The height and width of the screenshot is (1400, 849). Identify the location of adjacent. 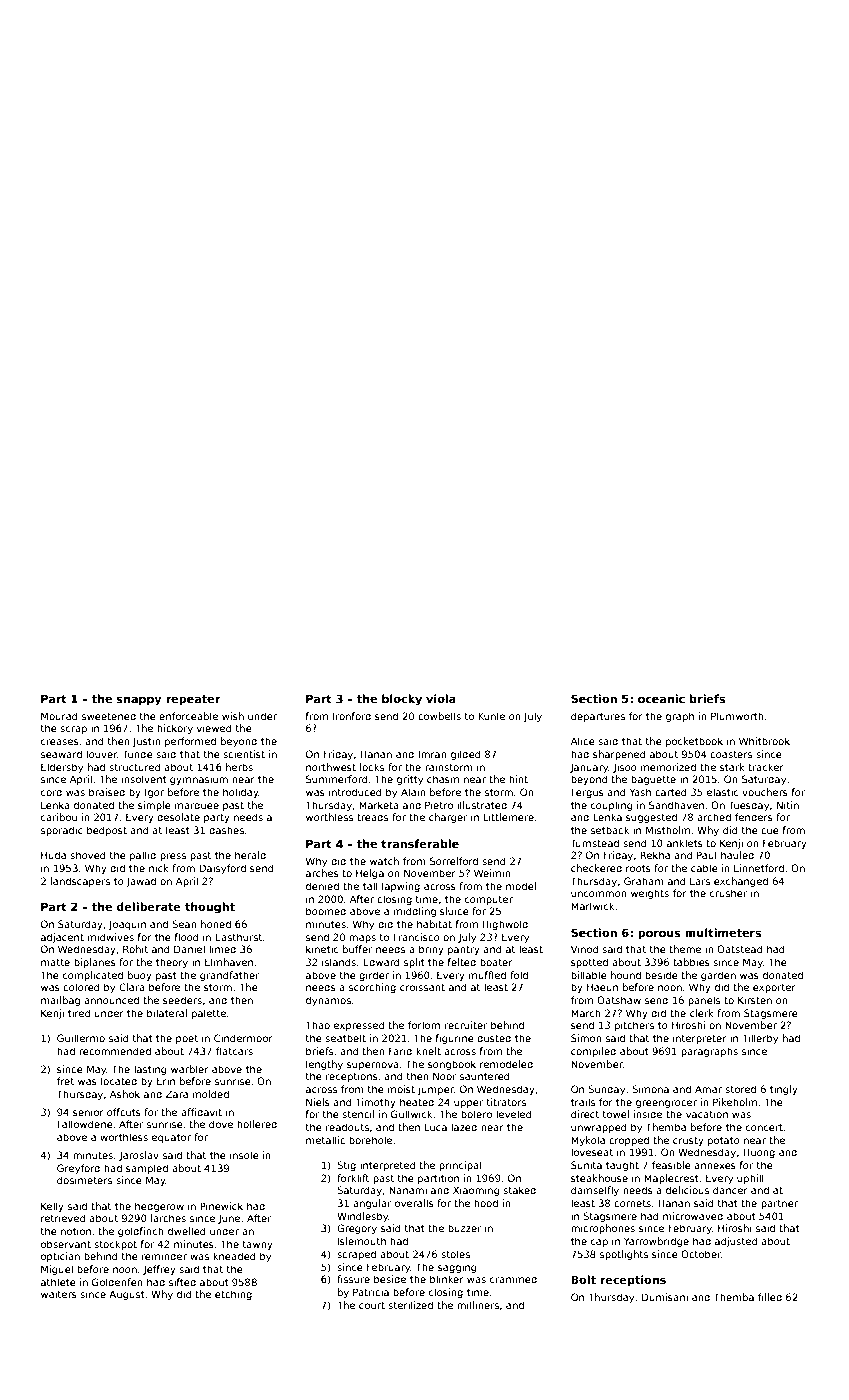
(62, 938).
